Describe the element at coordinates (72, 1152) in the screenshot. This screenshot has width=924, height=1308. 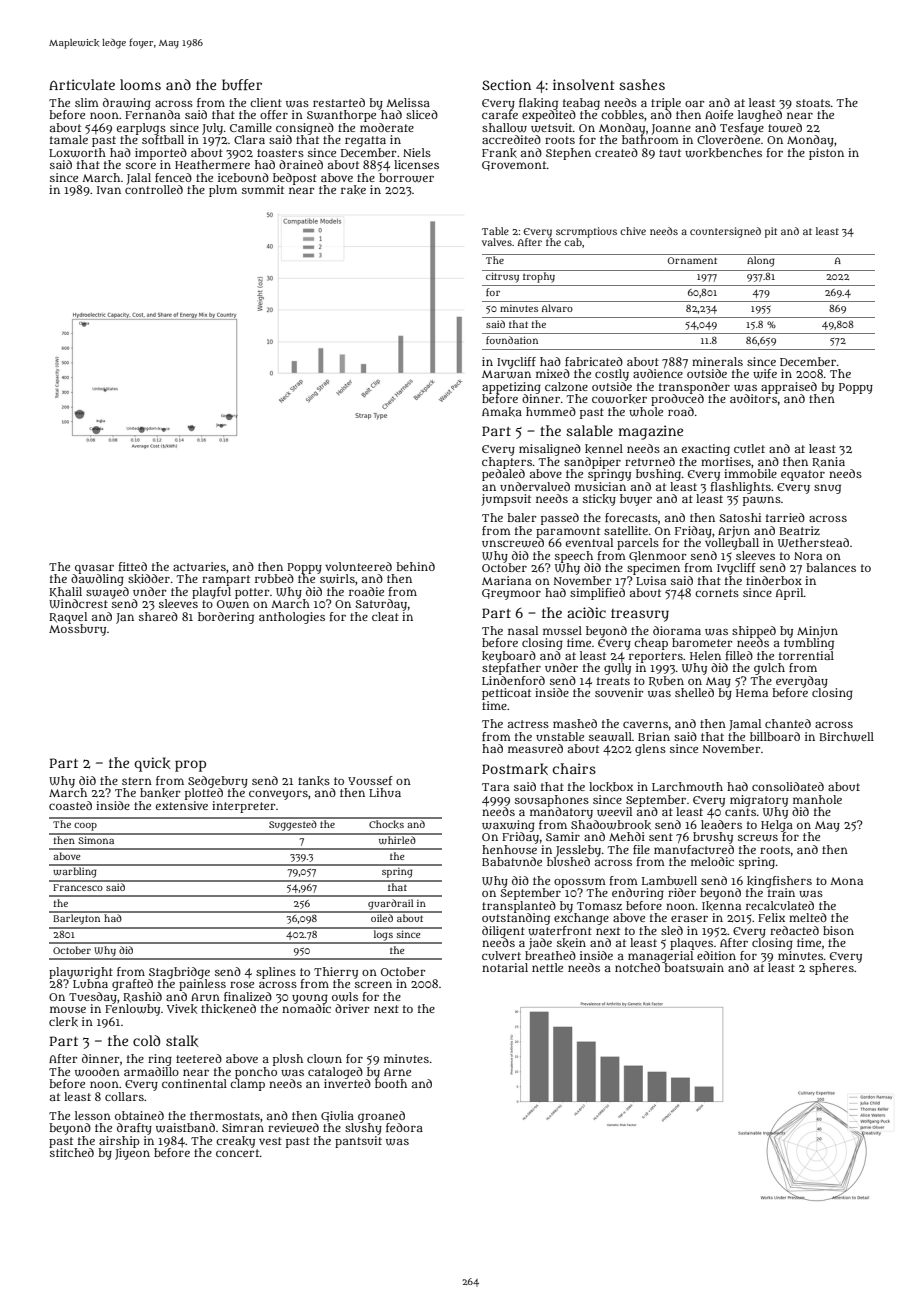
I see `stitched` at that location.
